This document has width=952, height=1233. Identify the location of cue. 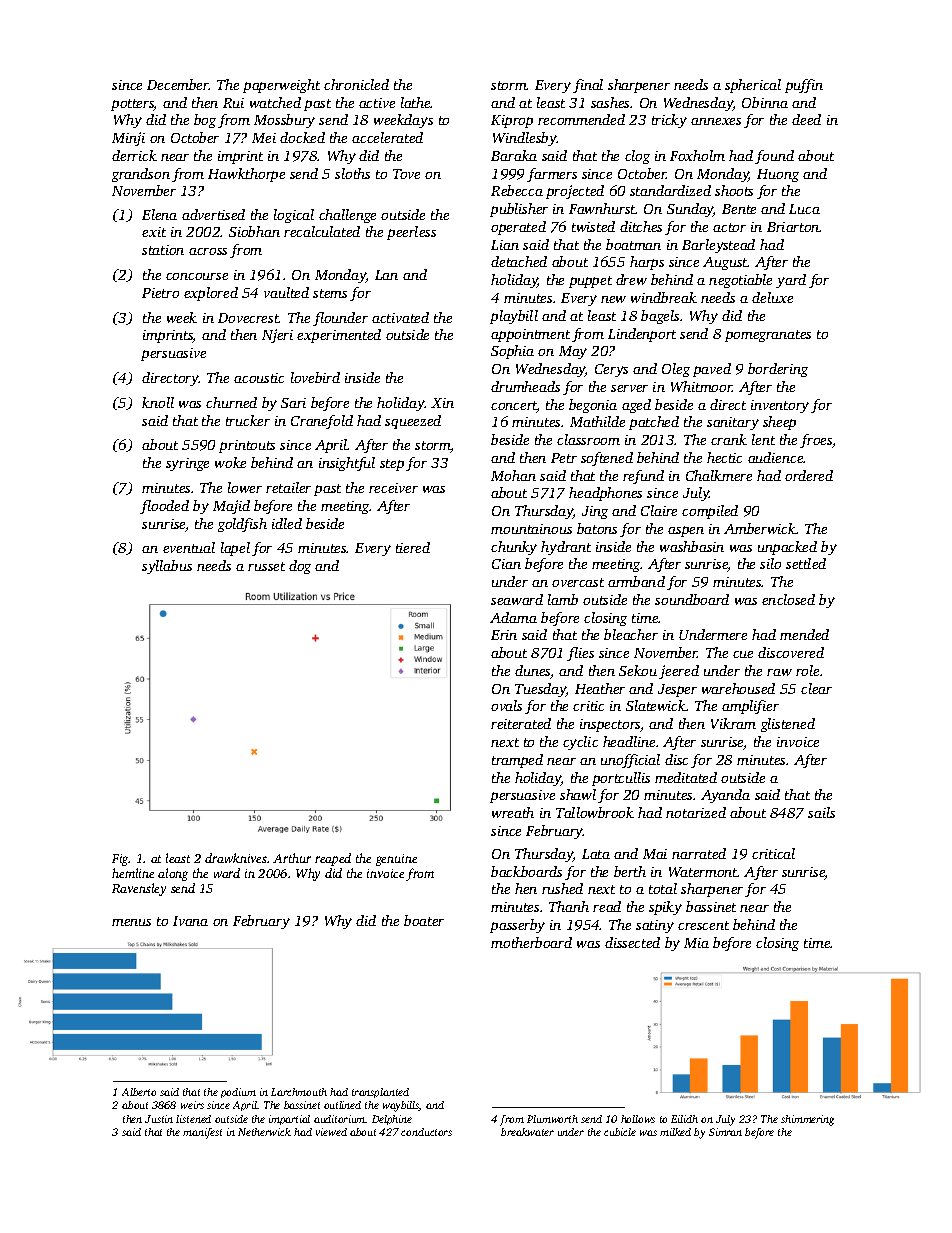
(743, 654).
